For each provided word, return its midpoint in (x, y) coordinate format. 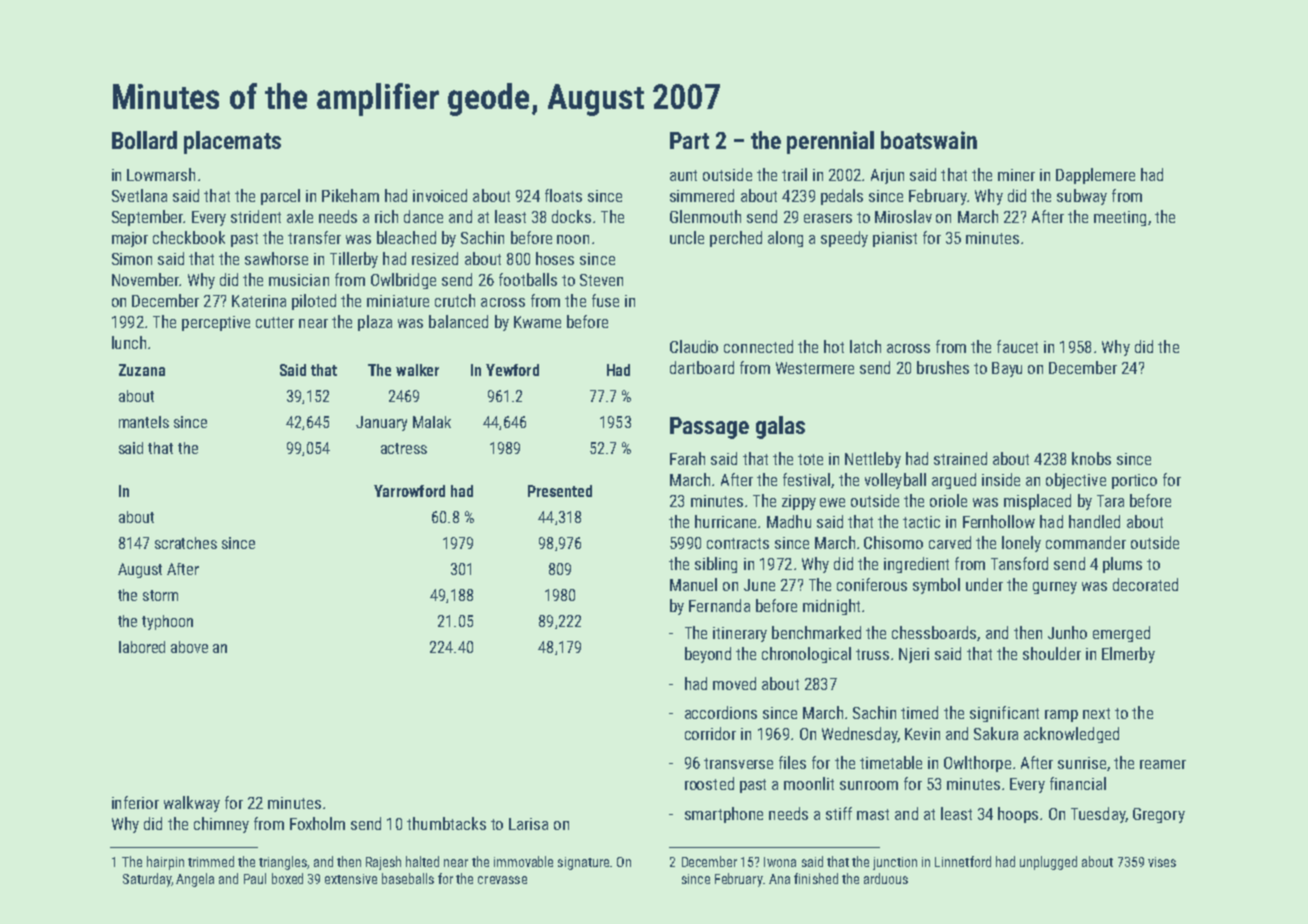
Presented (560, 491)
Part (689, 140)
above (189, 647)
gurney (1055, 588)
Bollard (144, 140)
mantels (144, 422)
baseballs (408, 878)
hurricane (725, 521)
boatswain (929, 140)
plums (1122, 565)
